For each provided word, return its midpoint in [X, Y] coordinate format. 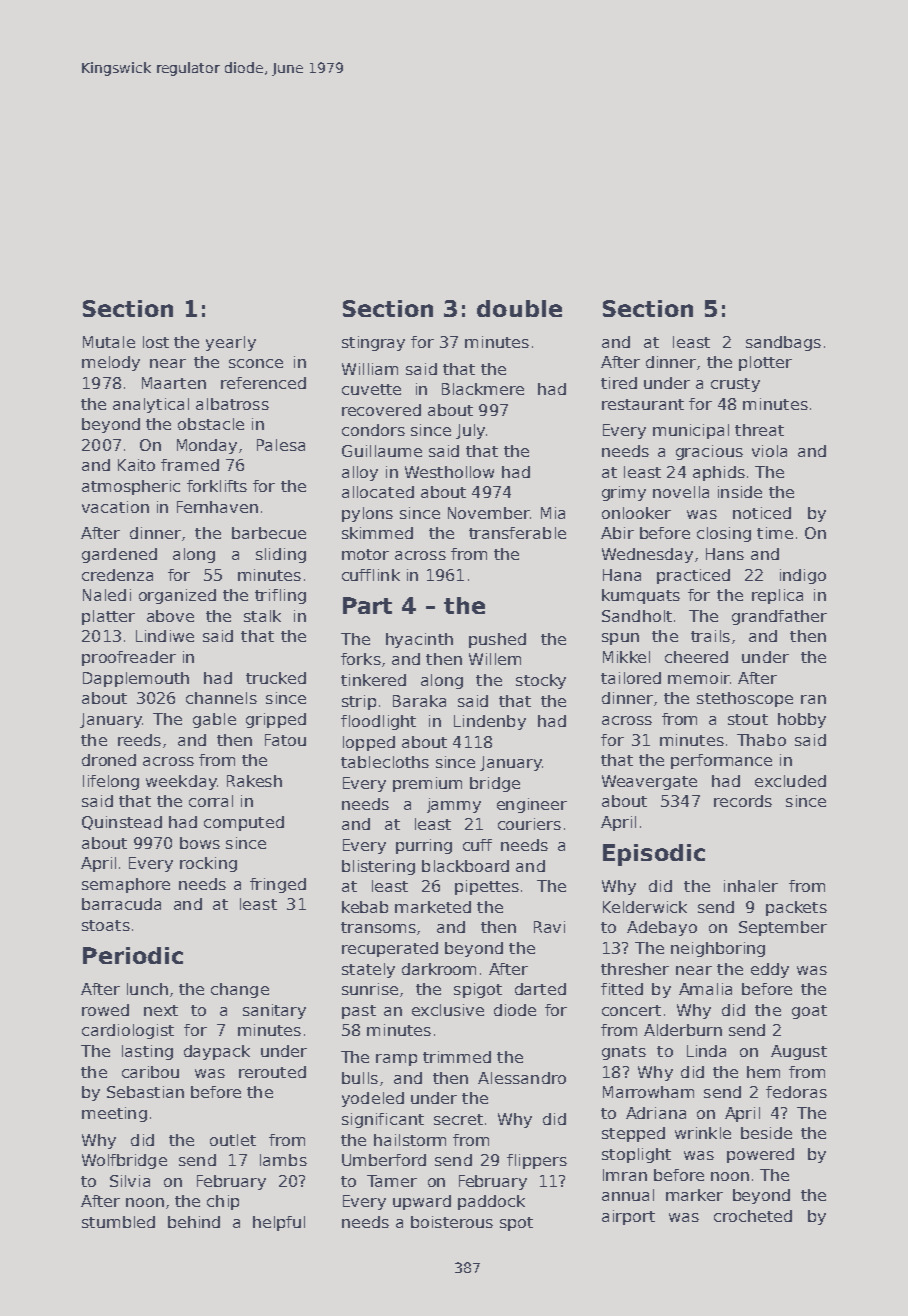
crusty [735, 385]
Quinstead [122, 823]
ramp [396, 1060]
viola [769, 451]
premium [427, 784]
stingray [373, 343]
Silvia [130, 1181]
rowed [105, 1010]
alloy [360, 473]
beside [766, 1133]
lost [156, 342]
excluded [790, 781]
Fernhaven [217, 507]
